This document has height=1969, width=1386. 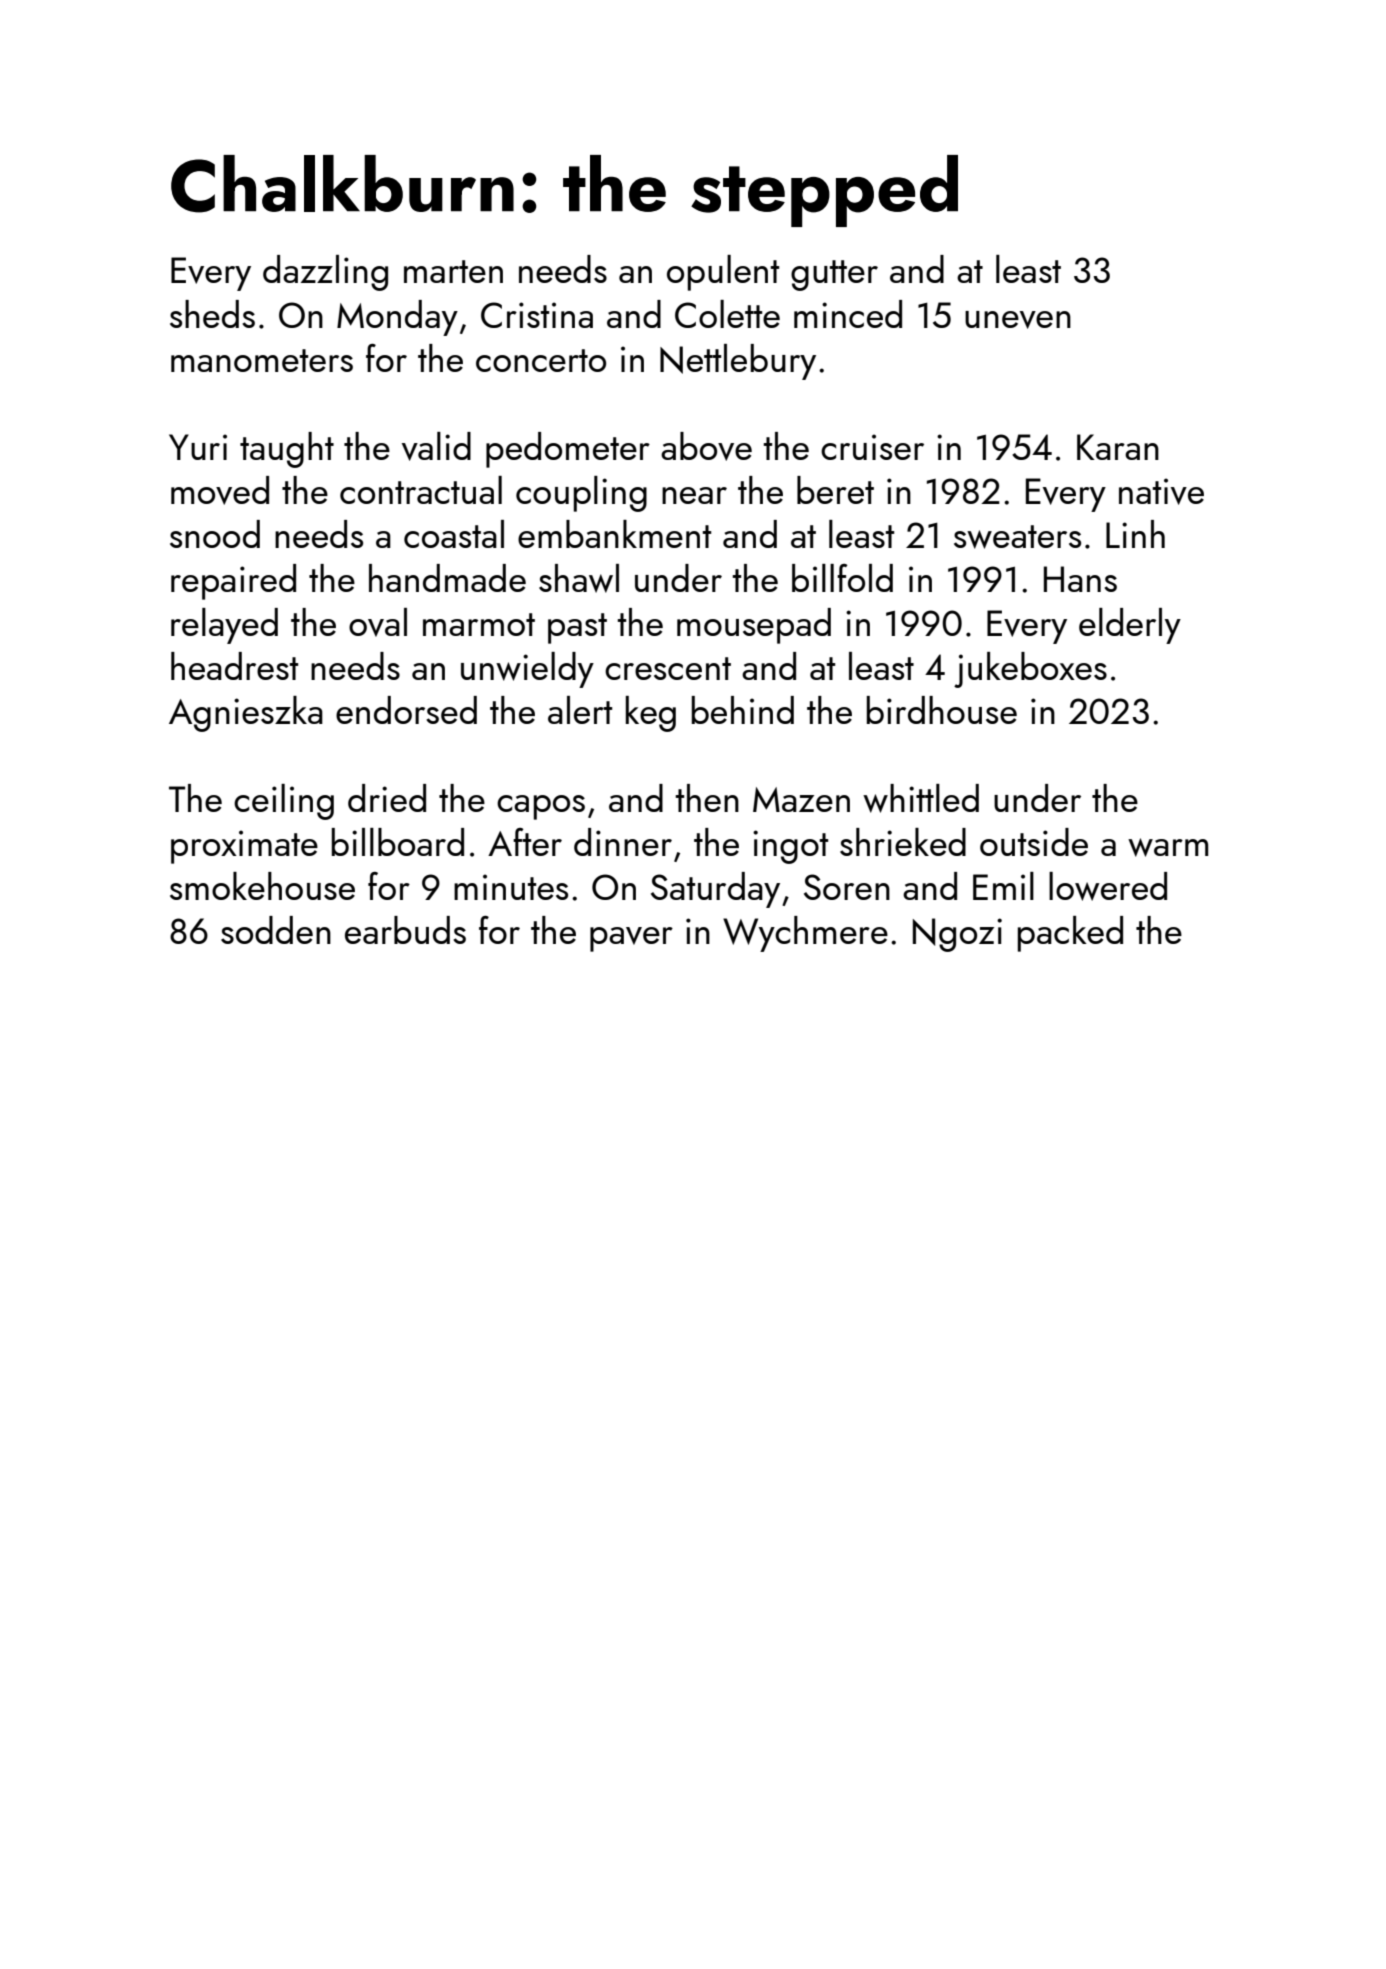 What do you see at coordinates (1070, 934) in the document?
I see `packed` at bounding box center [1070, 934].
